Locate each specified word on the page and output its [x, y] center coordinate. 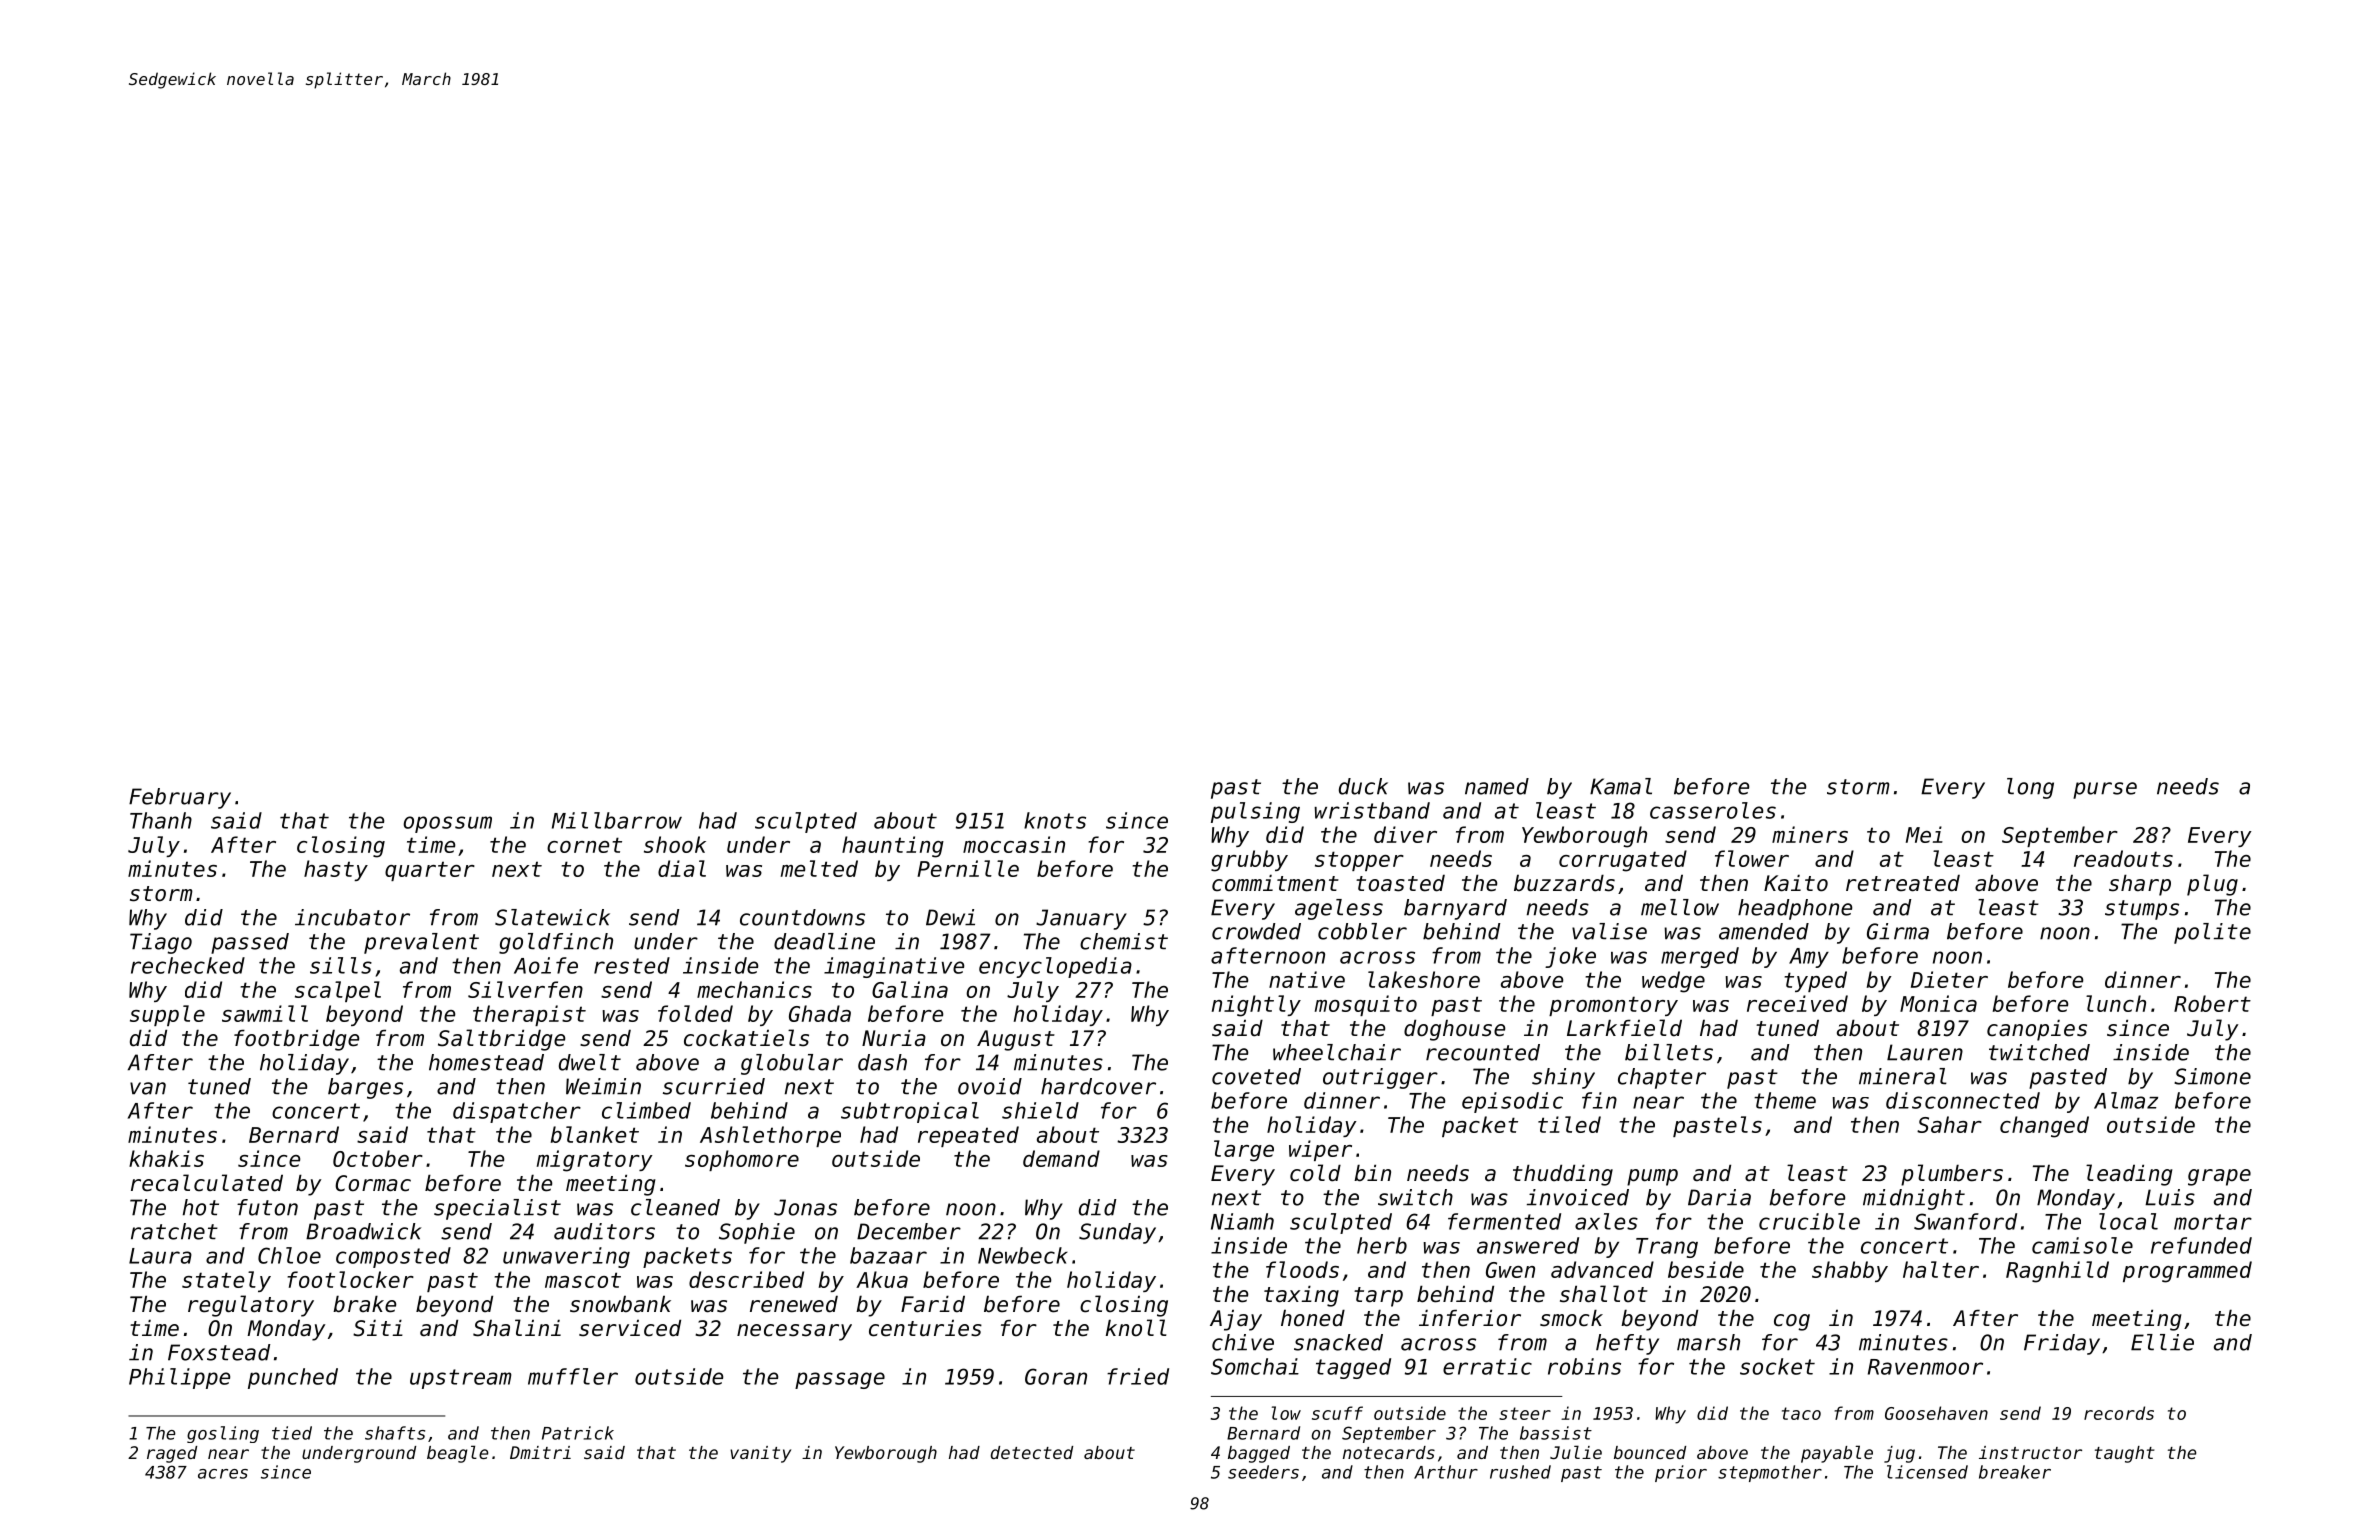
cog [1792, 1322]
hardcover [1098, 1086]
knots [1055, 820]
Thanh [161, 820]
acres [223, 1474]
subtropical [910, 1112]
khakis [166, 1158]
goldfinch [556, 943]
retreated [1903, 883]
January [1081, 919]
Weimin [603, 1086]
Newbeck [1023, 1255]
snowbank [620, 1304]
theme [1785, 1100]
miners [1810, 834]
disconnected [1963, 1100]
